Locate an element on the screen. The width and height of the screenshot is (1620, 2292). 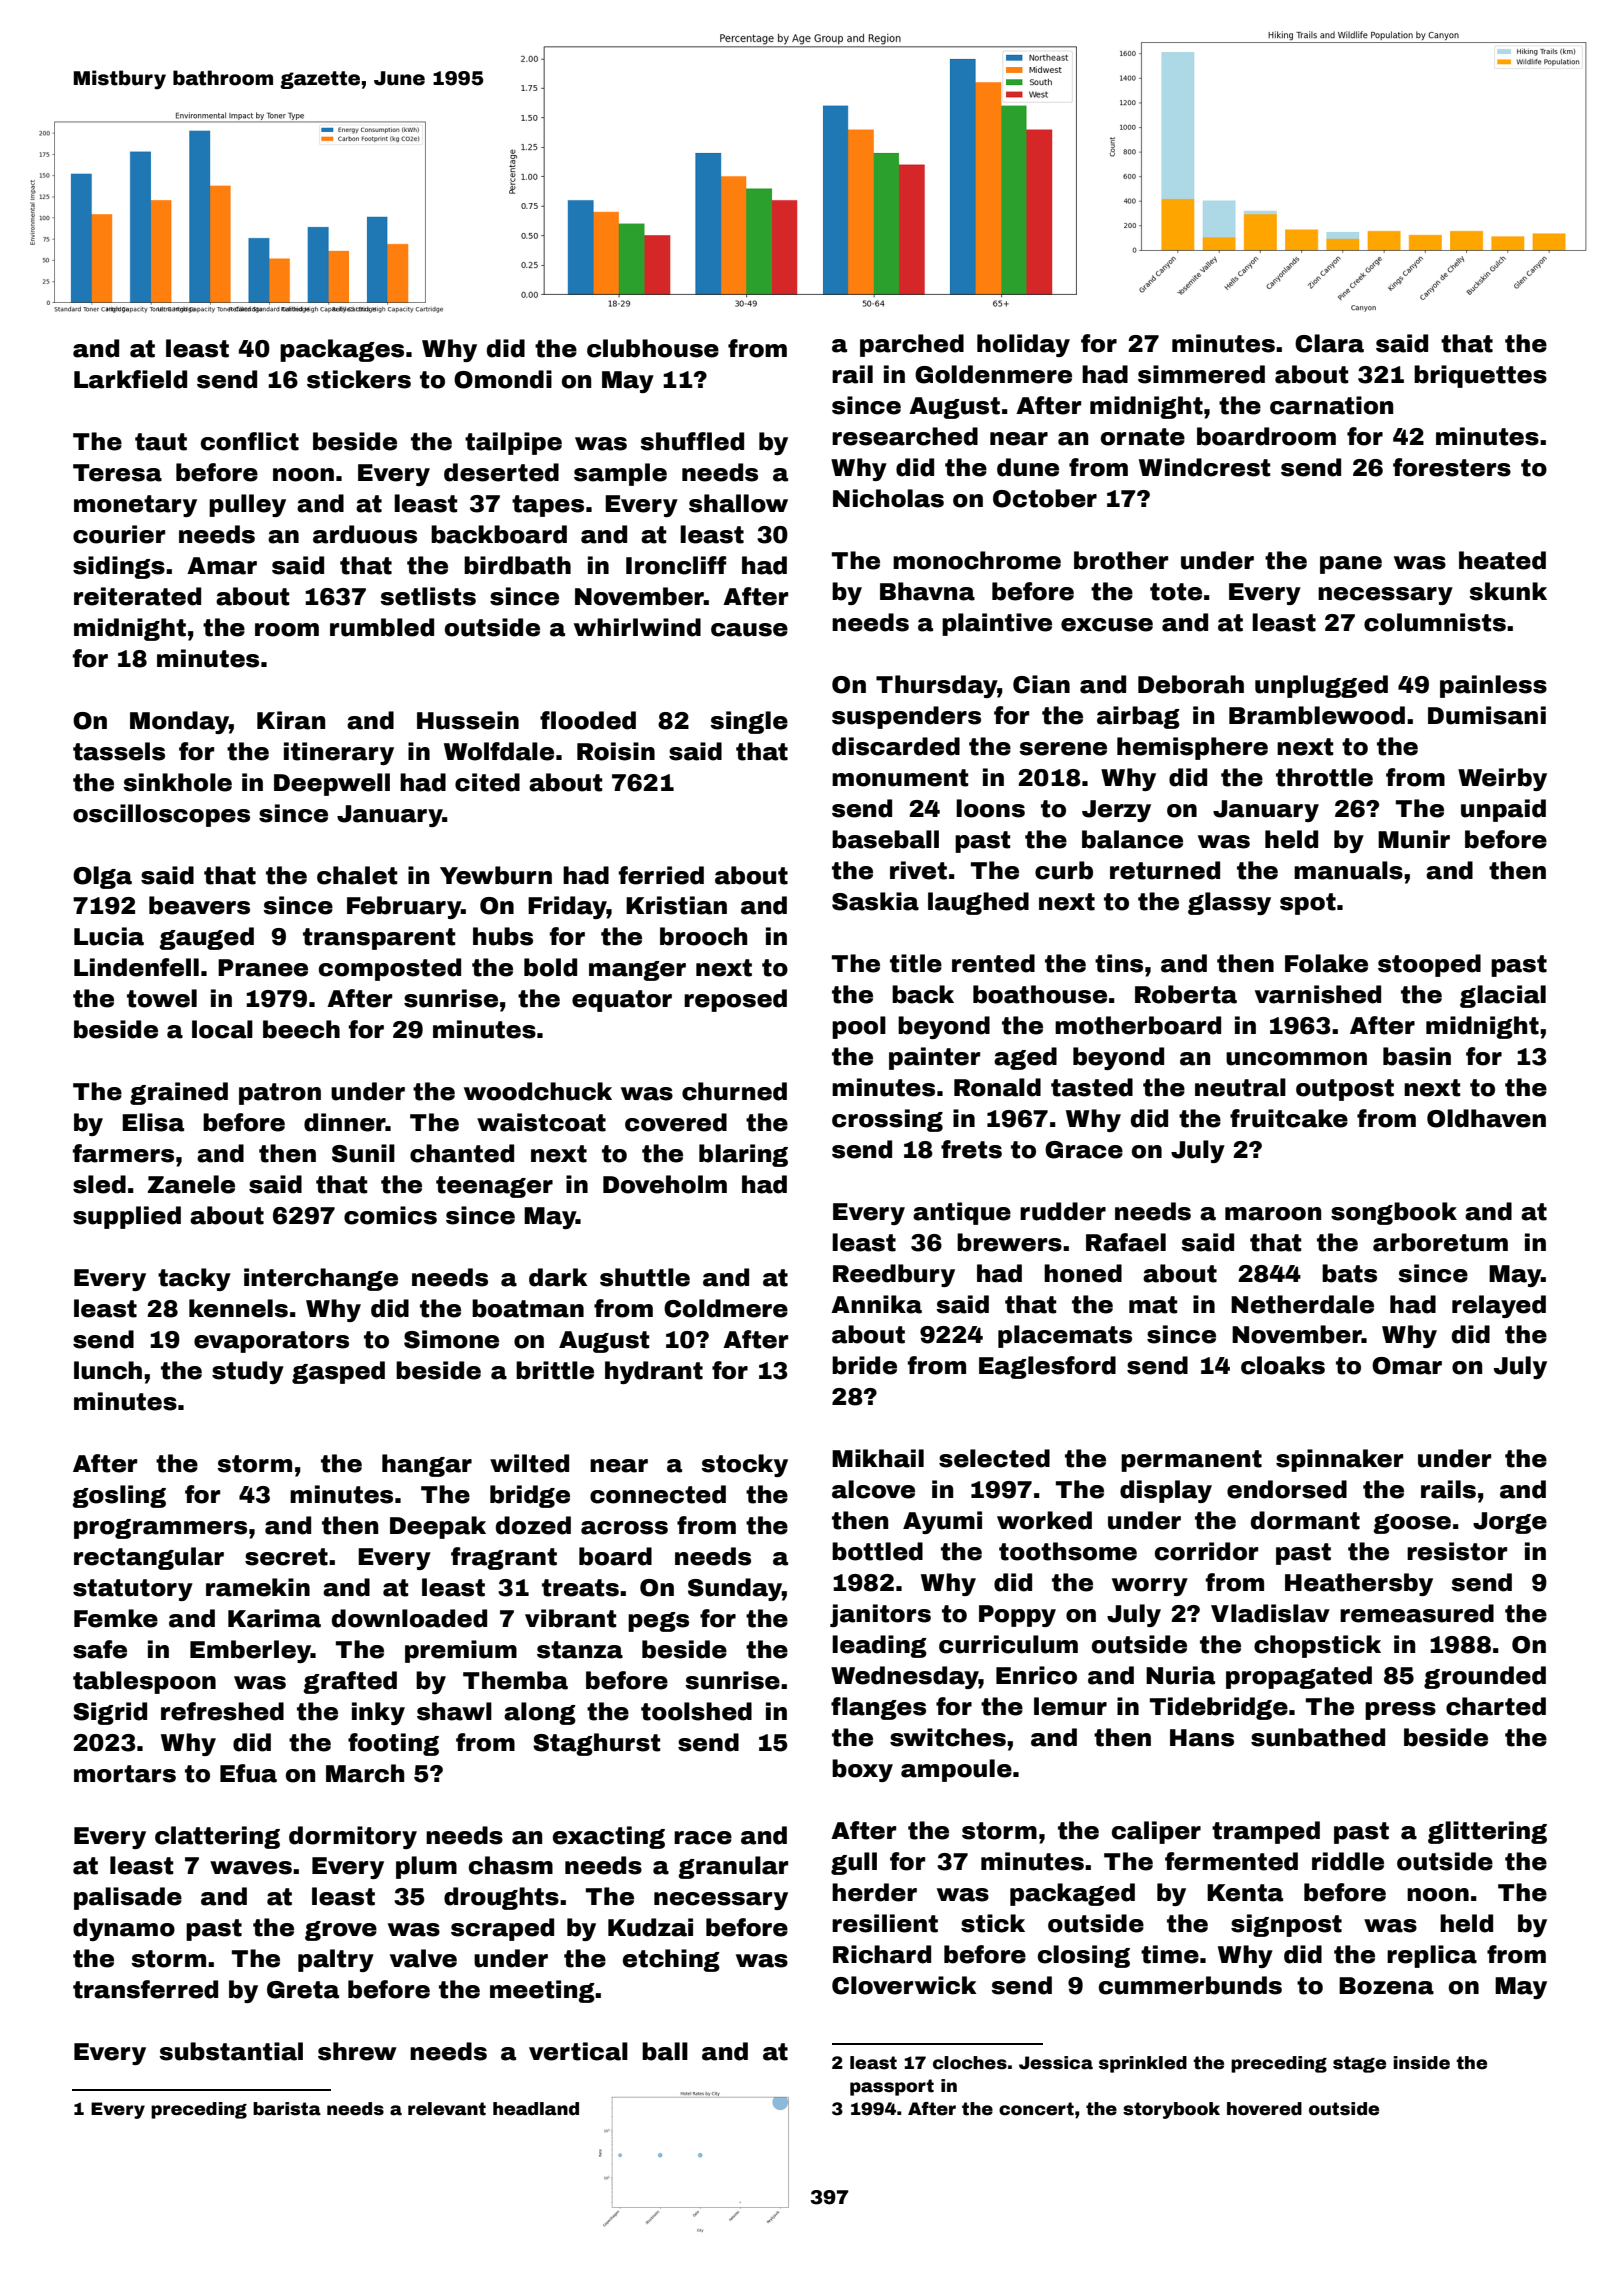
study is located at coordinates (248, 1372).
